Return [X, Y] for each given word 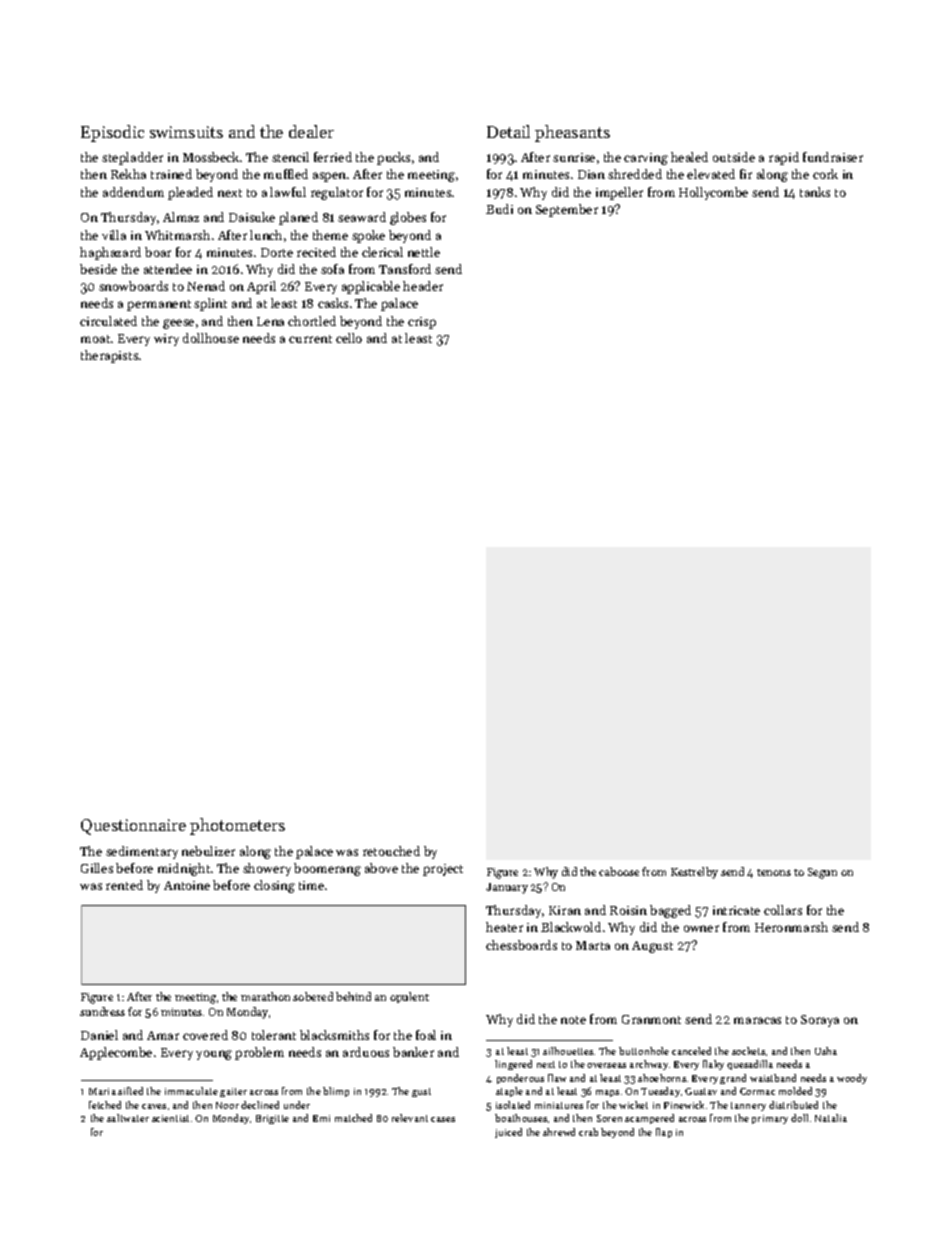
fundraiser [833, 157]
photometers [237, 826]
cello [349, 338]
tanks [815, 192]
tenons [774, 872]
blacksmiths [334, 1035]
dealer [311, 131]
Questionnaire [133, 827]
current [310, 339]
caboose [619, 871]
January [507, 888]
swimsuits [186, 132]
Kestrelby [694, 873]
